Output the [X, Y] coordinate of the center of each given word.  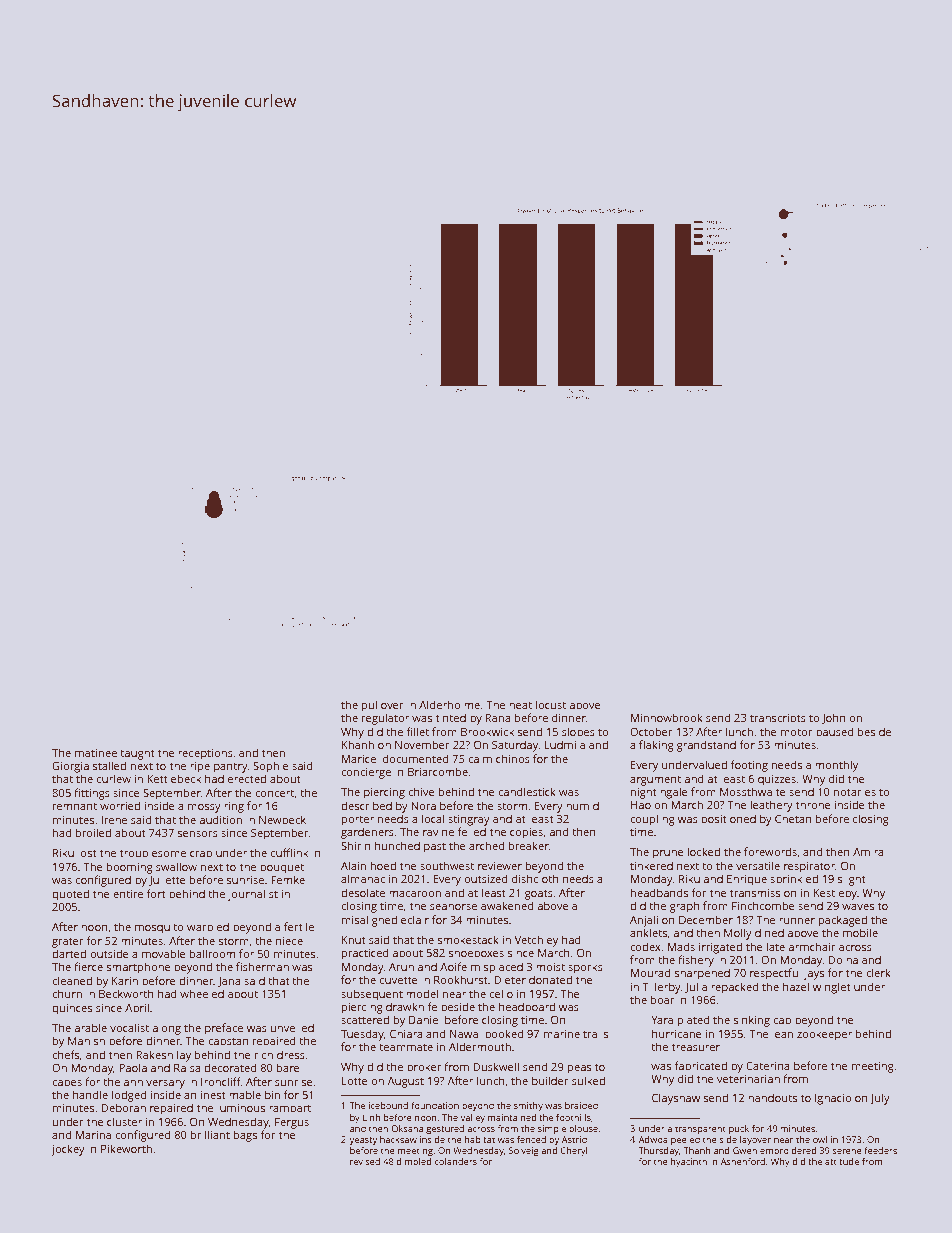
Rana [498, 718]
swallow [176, 866]
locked [704, 851]
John [833, 718]
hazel [796, 986]
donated [550, 979]
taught [137, 754]
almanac [363, 878]
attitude [842, 1161]
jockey [68, 1150]
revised [365, 1161]
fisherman [262, 966]
